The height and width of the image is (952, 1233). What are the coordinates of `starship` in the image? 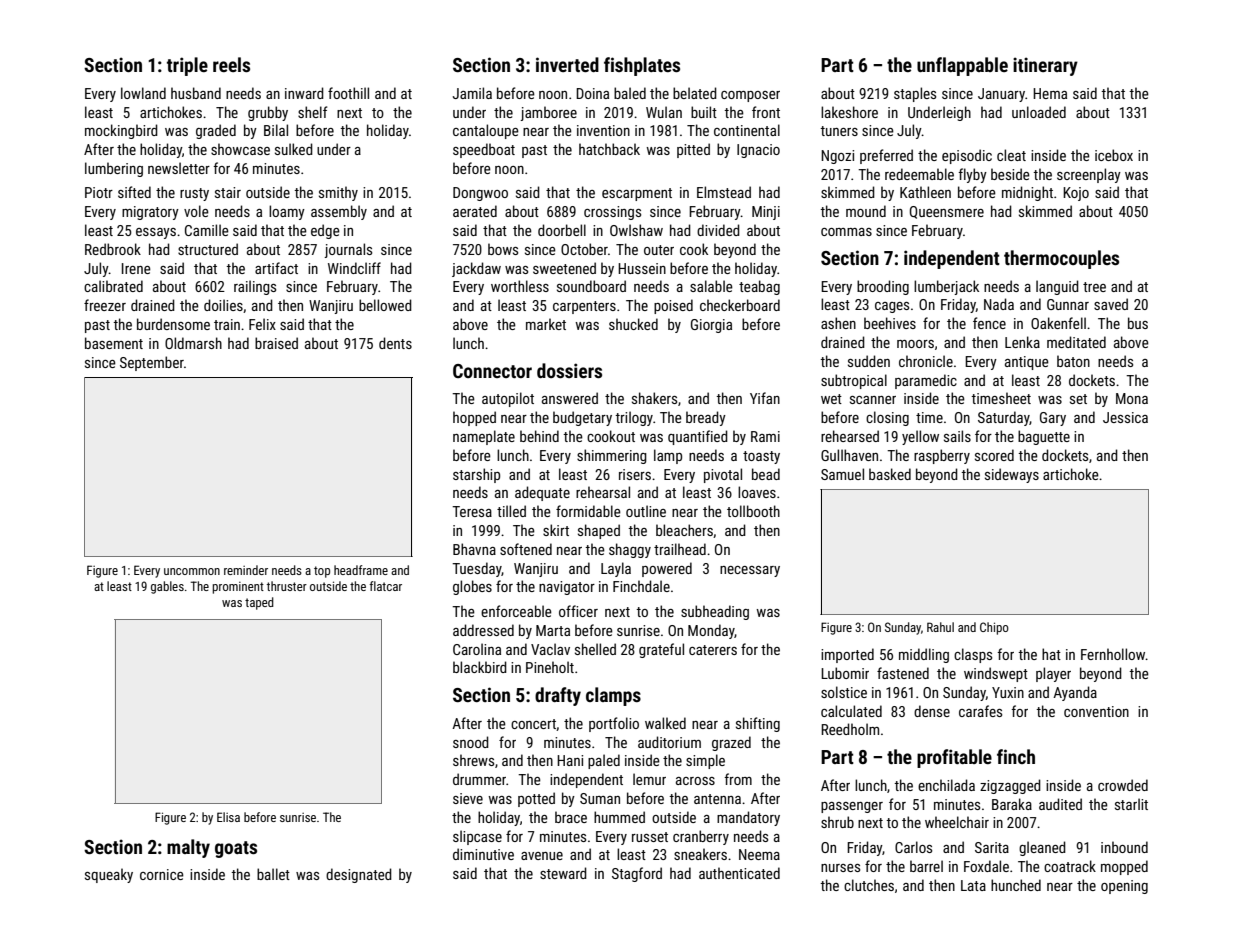 It's located at (476, 475).
